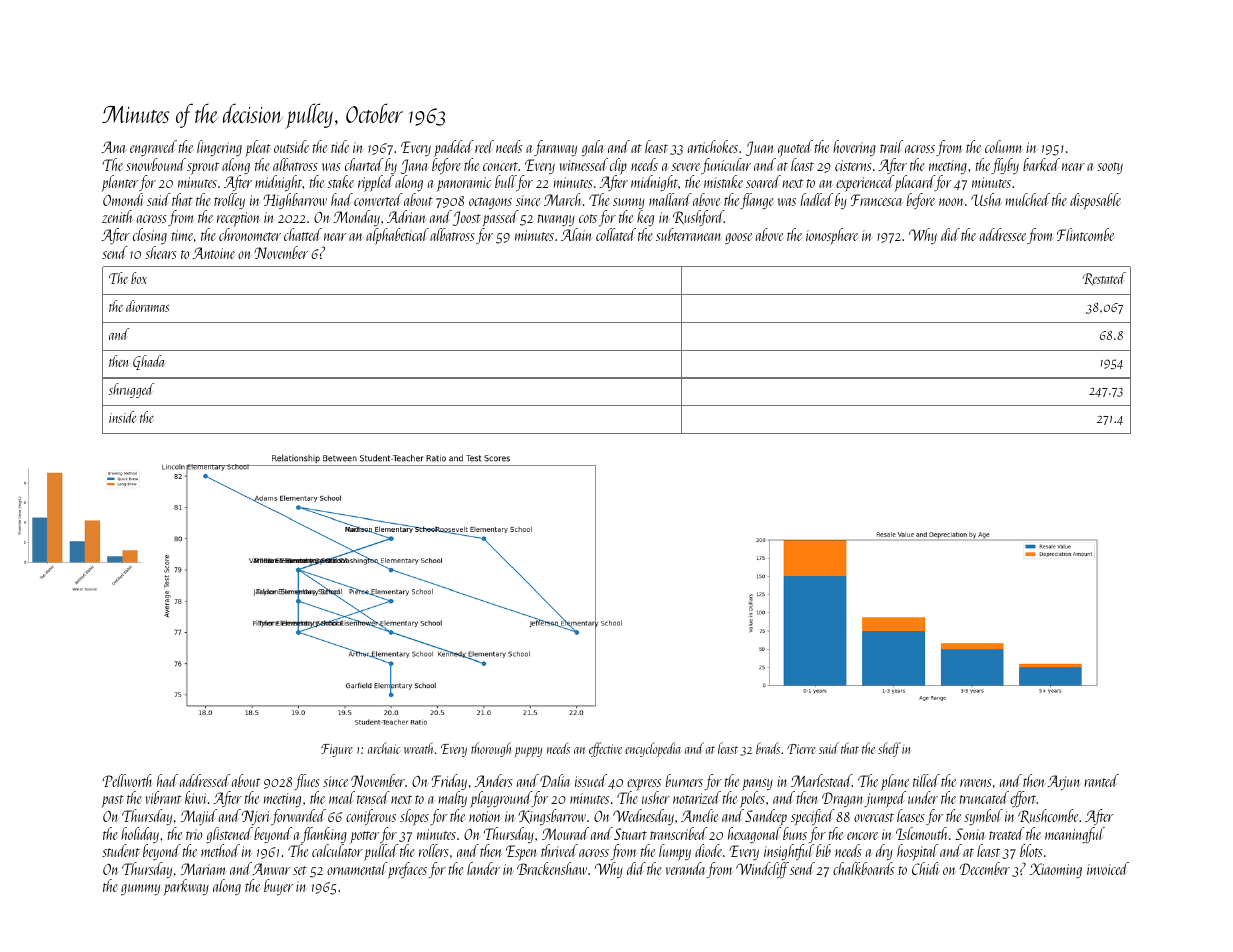 The height and width of the image is (952, 1233). What do you see at coordinates (1104, 279) in the image?
I see `Restated` at bounding box center [1104, 279].
